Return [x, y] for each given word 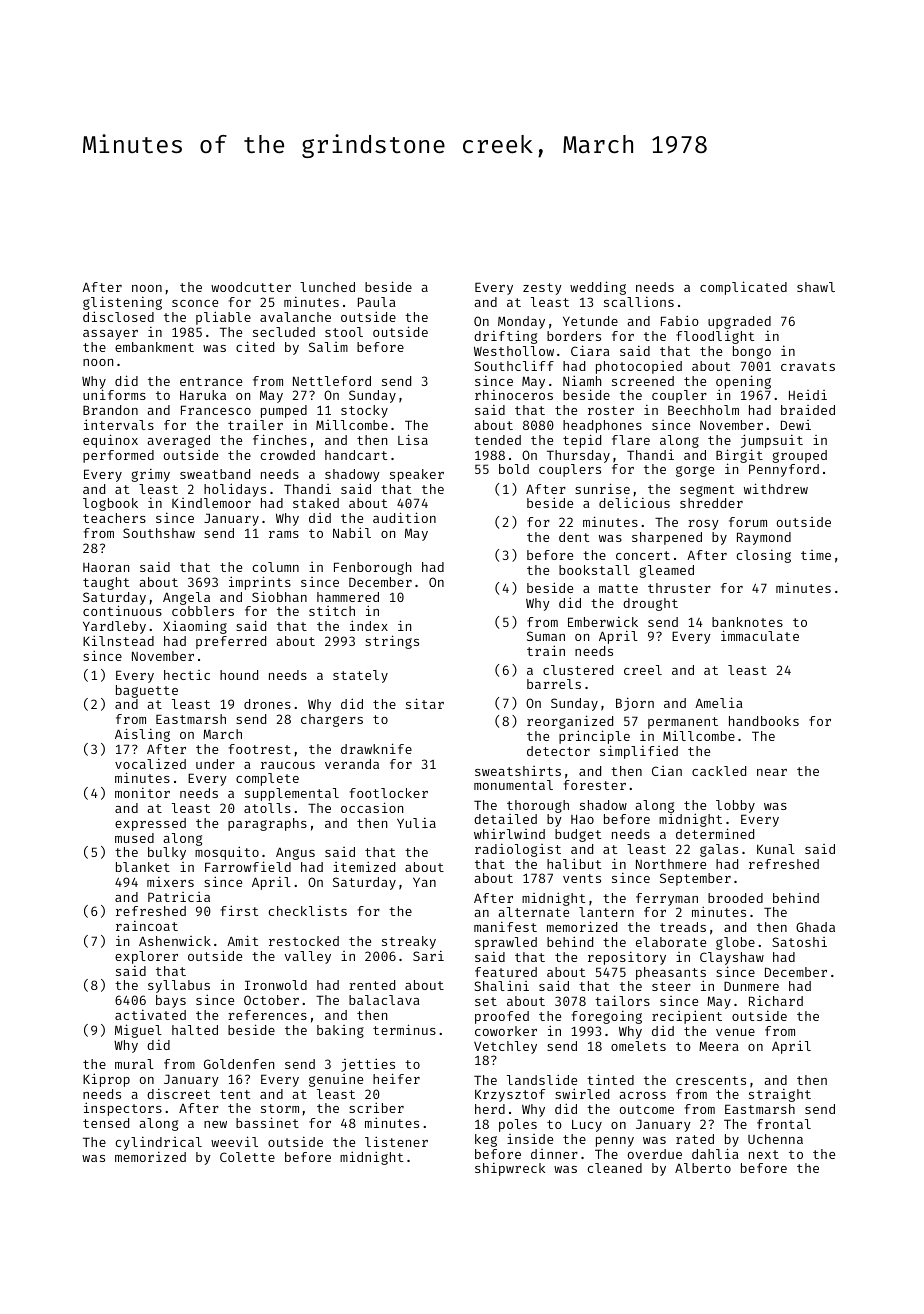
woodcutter [251, 287]
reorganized [570, 723]
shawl [816, 287]
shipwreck [510, 1169]
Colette [247, 1157]
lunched [327, 287]
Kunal [776, 849]
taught [106, 583]
